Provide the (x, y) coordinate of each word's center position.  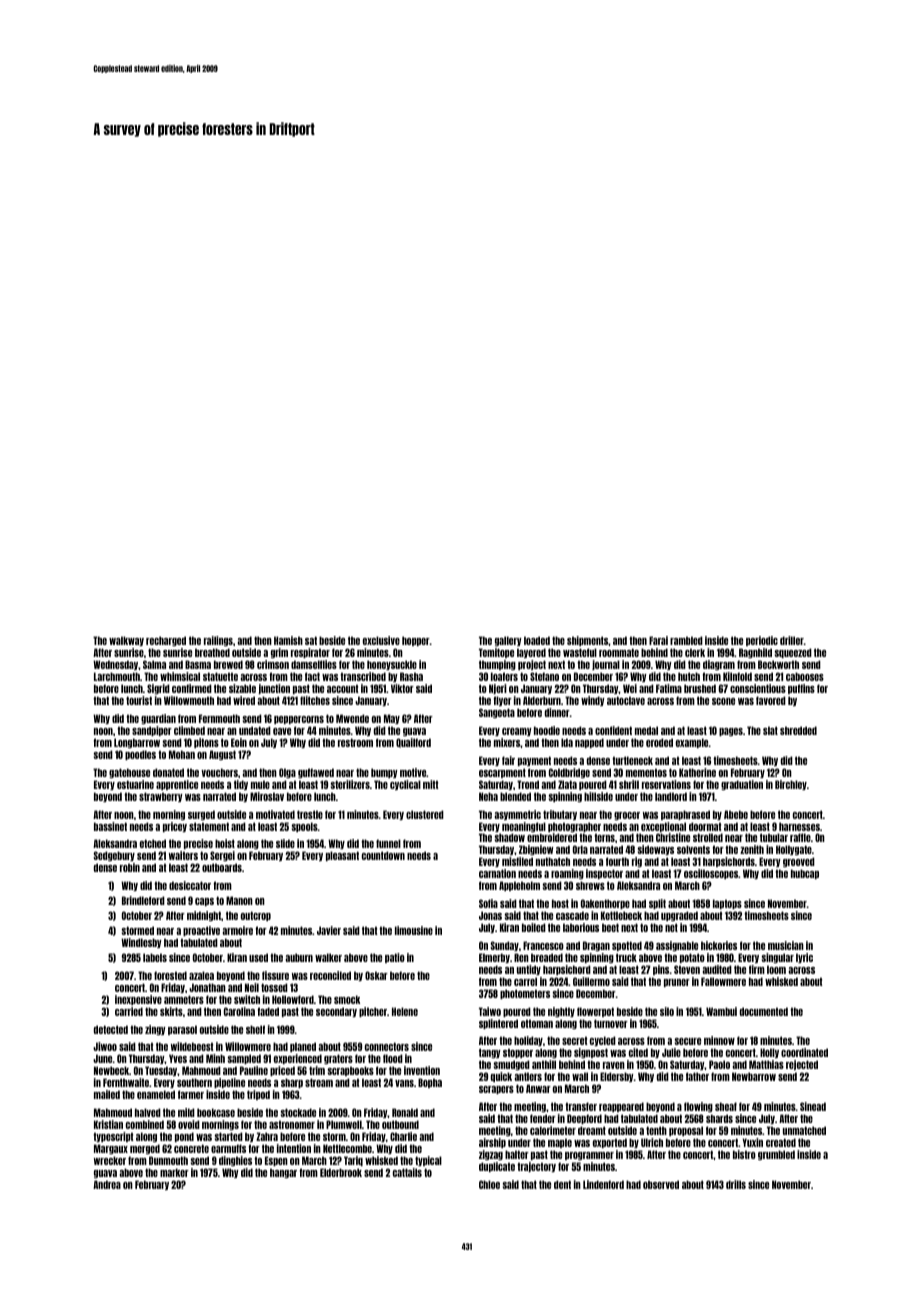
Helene (405, 1011)
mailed (107, 1094)
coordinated (804, 1052)
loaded (537, 640)
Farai (658, 640)
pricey (175, 827)
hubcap (805, 874)
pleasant (342, 856)
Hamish (288, 640)
